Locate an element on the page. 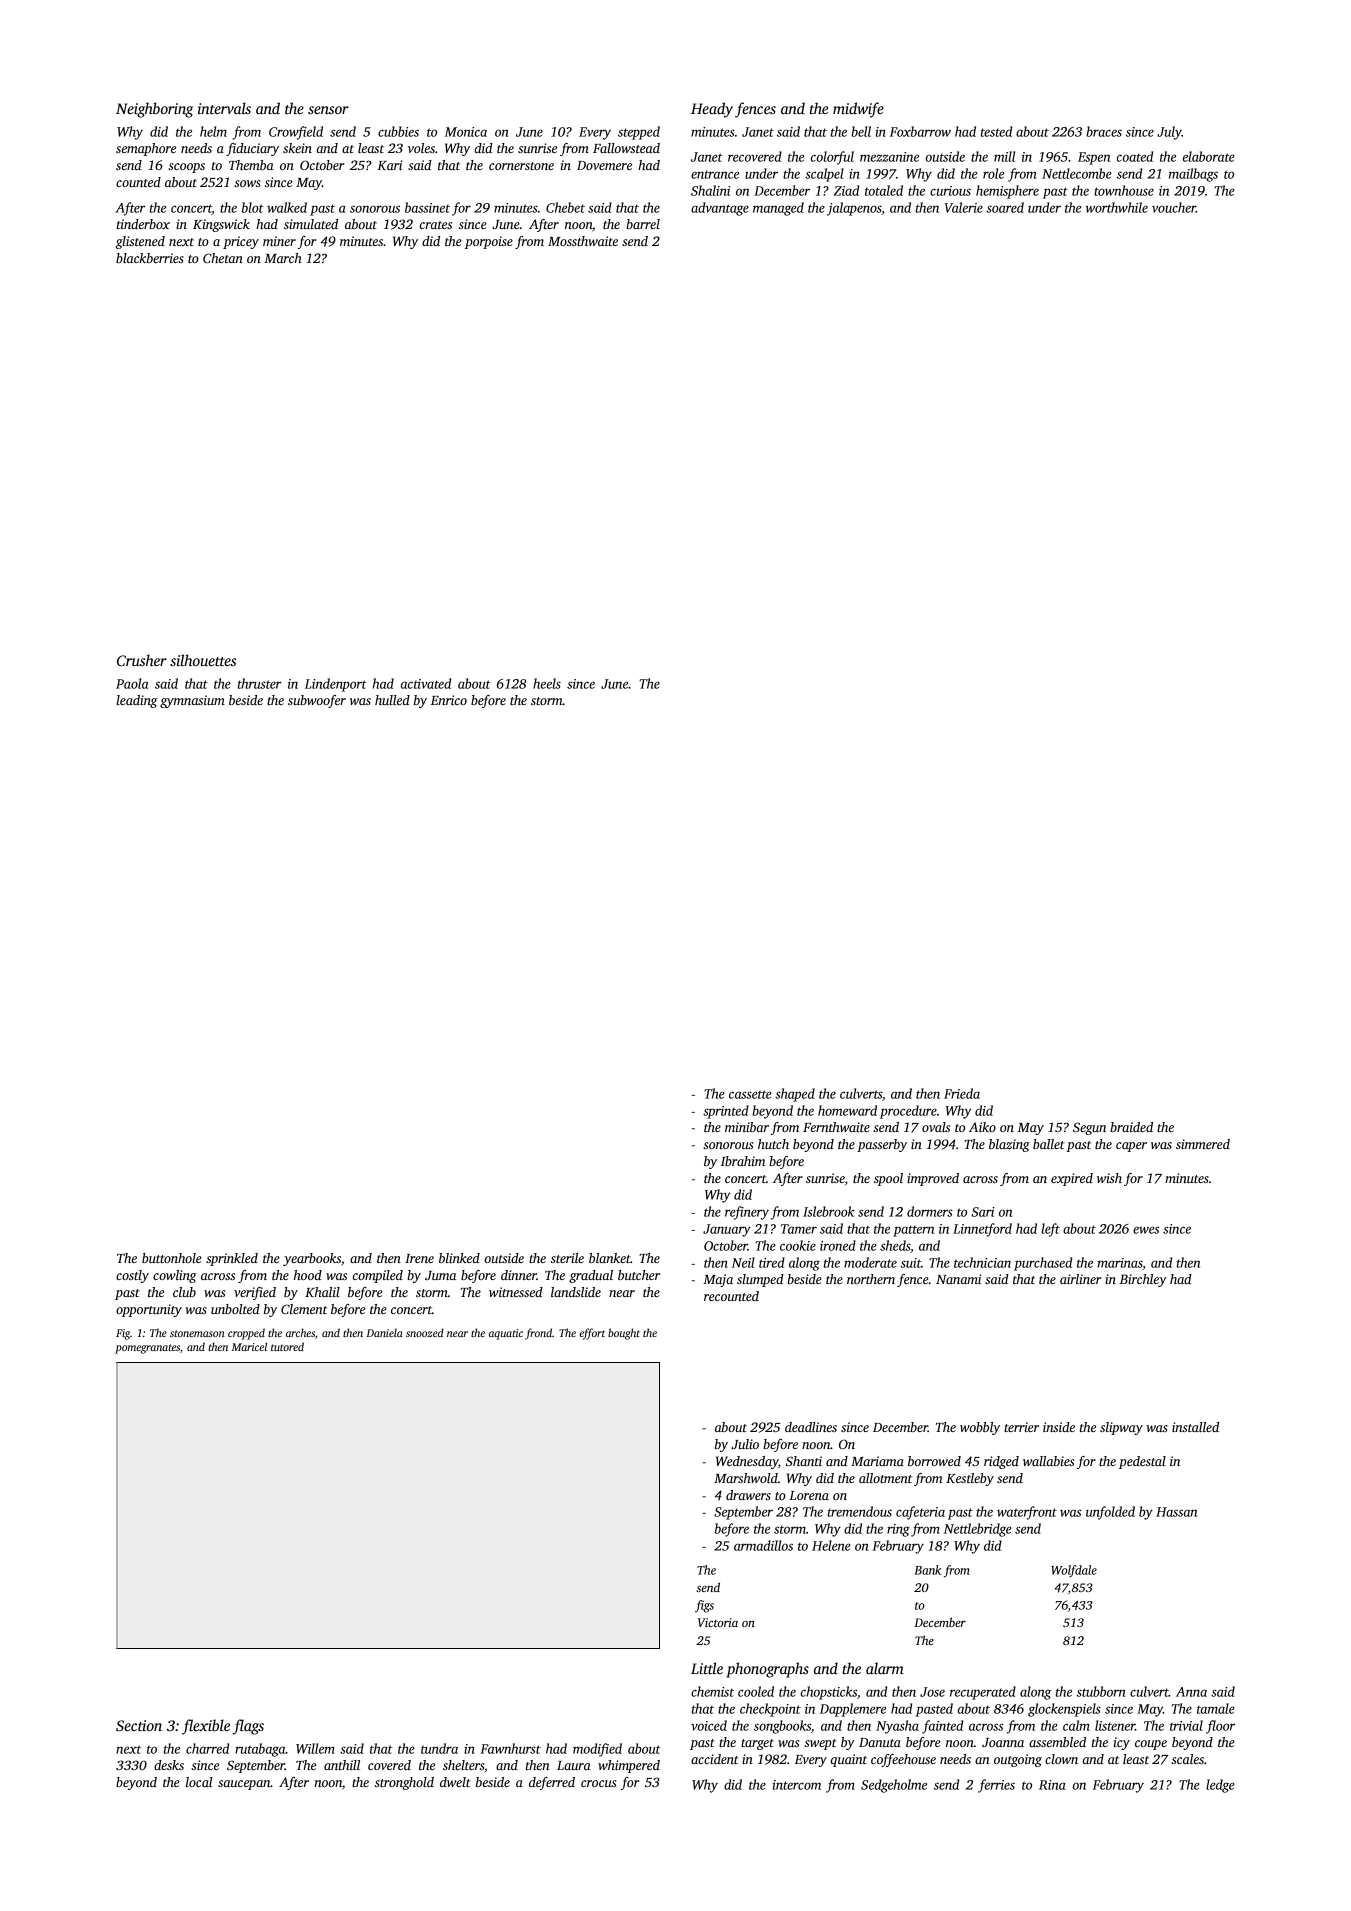  braided is located at coordinates (1131, 1127).
